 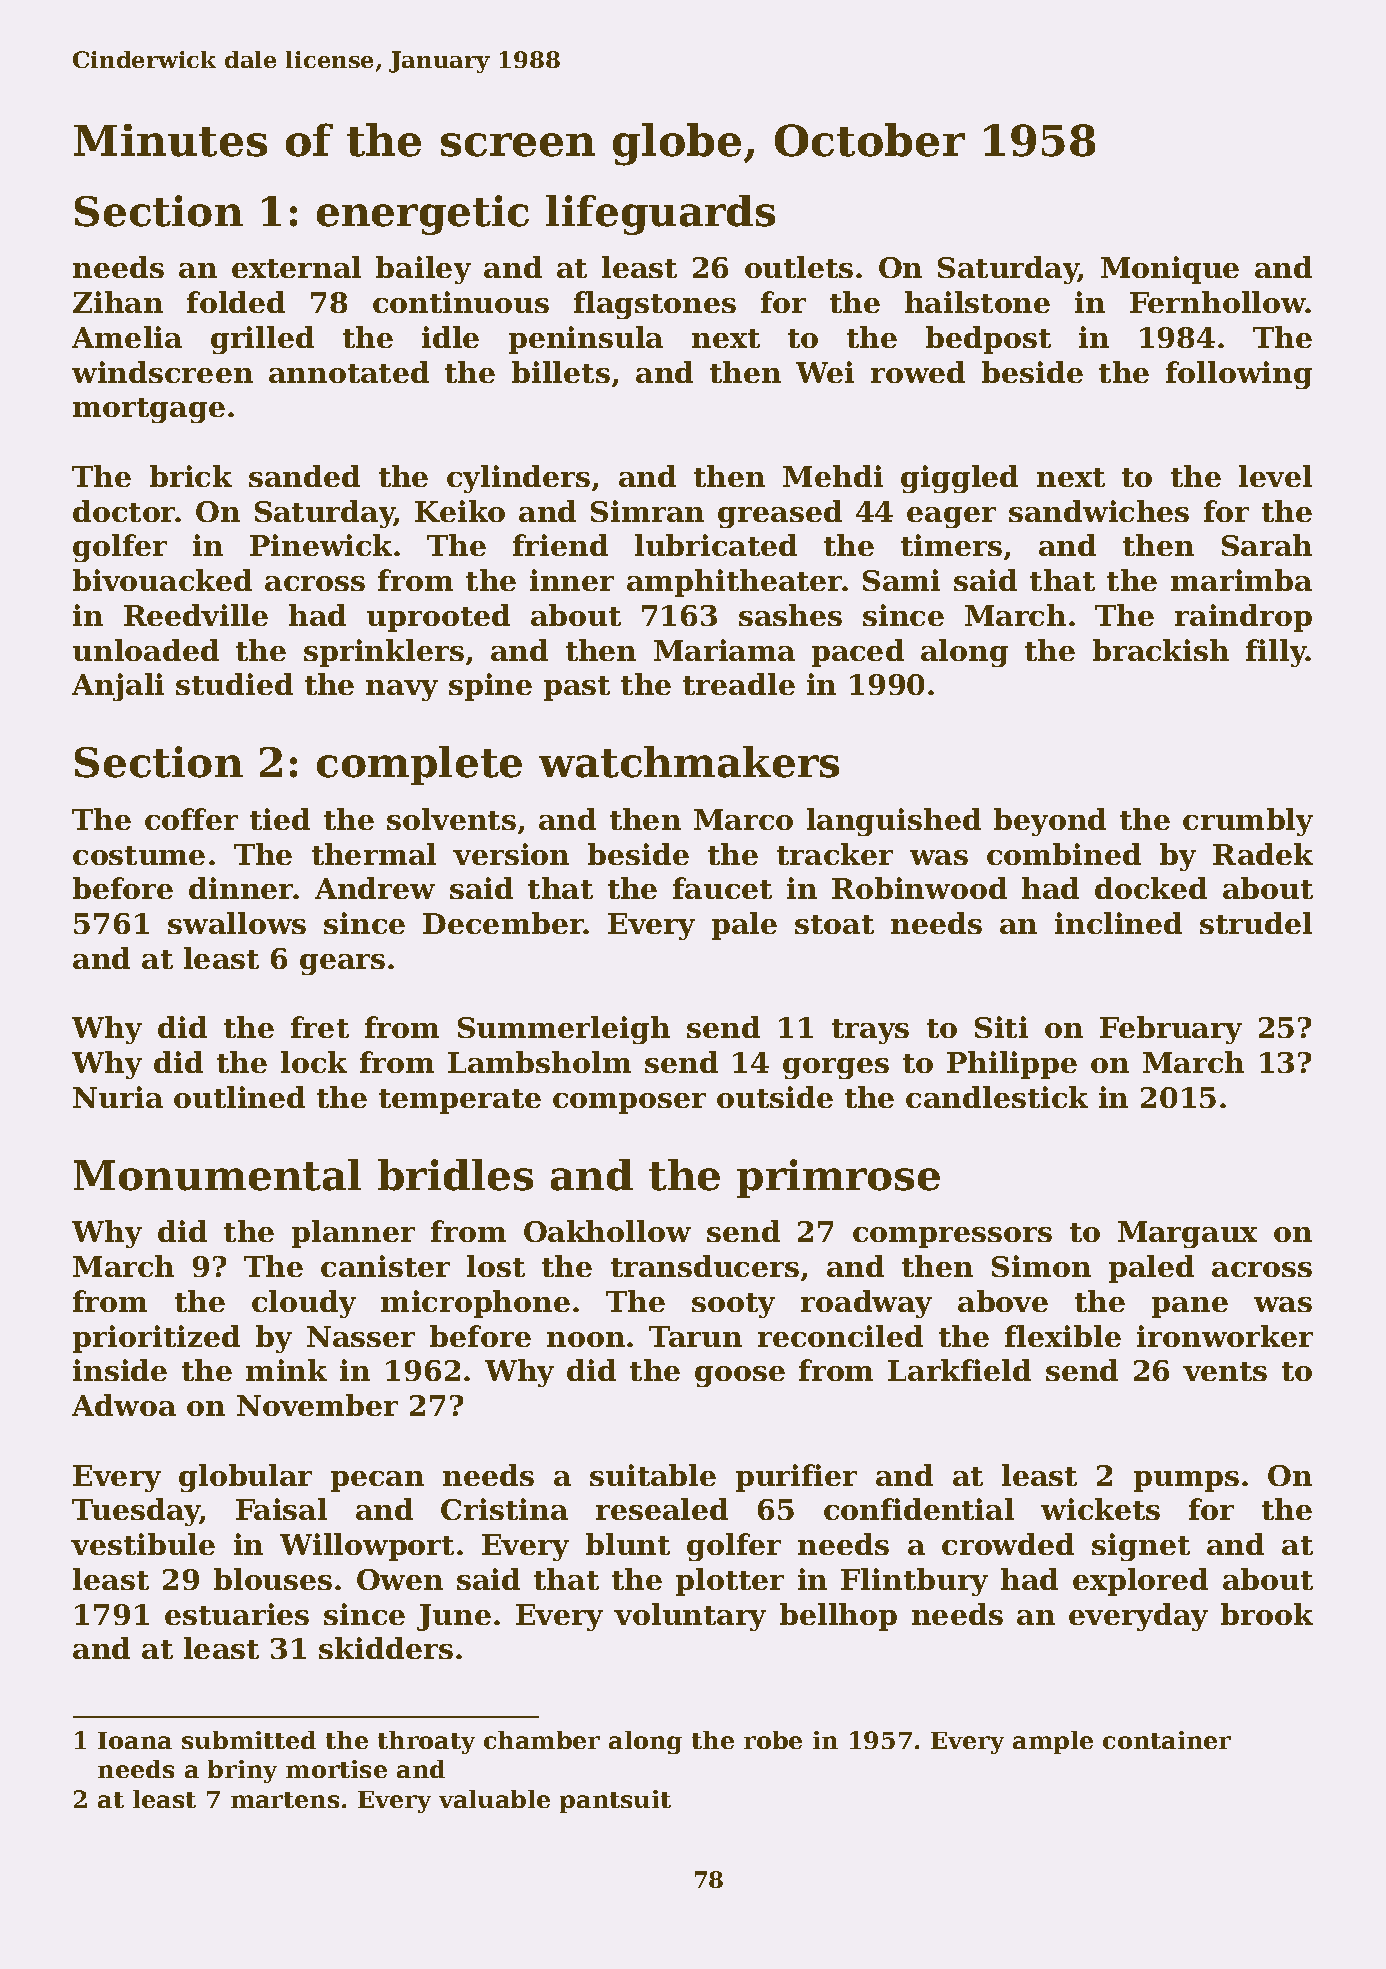 What do you see at coordinates (237, 1614) in the document?
I see `estuaries` at bounding box center [237, 1614].
